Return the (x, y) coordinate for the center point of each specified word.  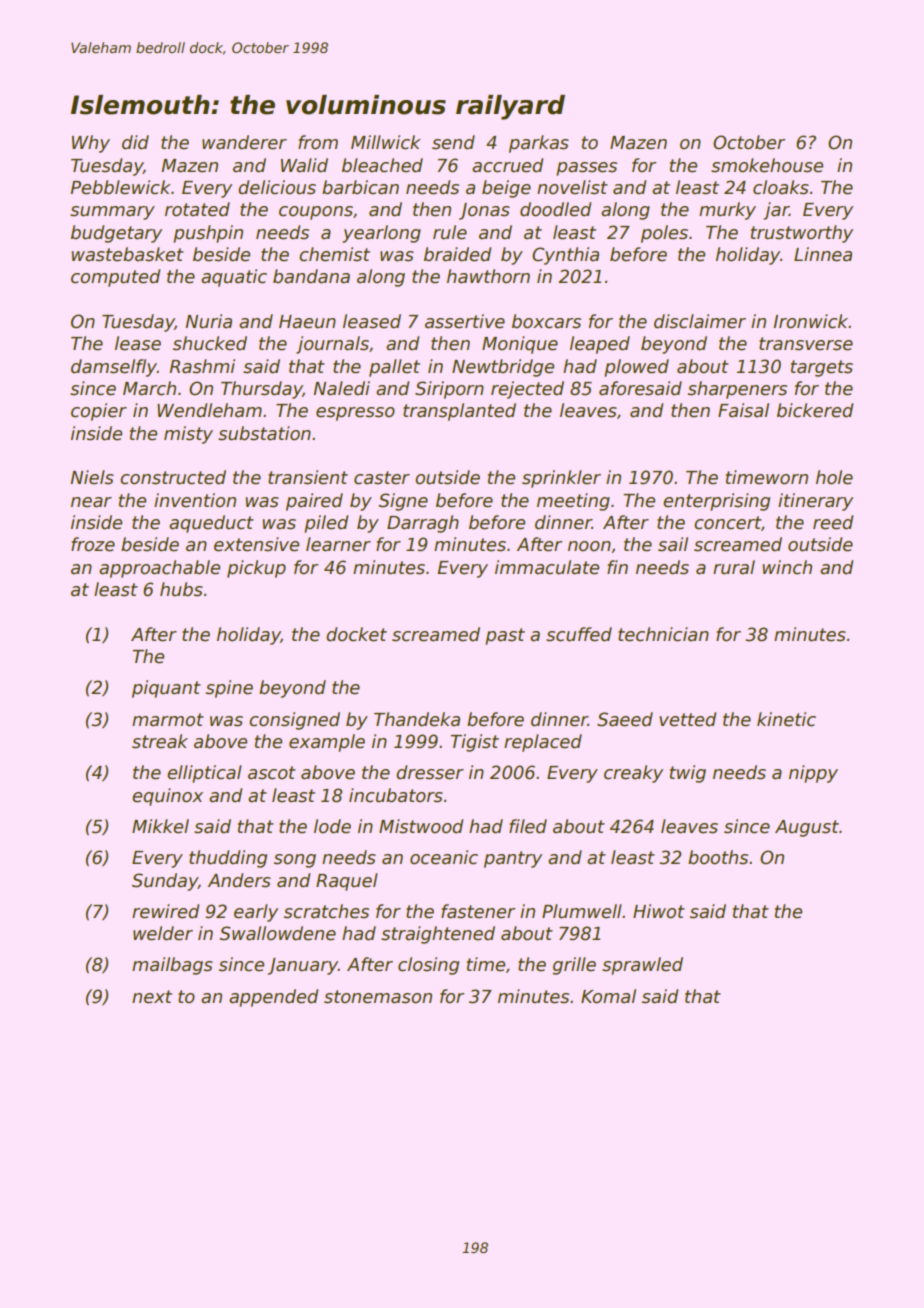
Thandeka (417, 719)
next (152, 997)
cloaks (781, 187)
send (453, 142)
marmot (168, 720)
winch (787, 567)
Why (91, 144)
